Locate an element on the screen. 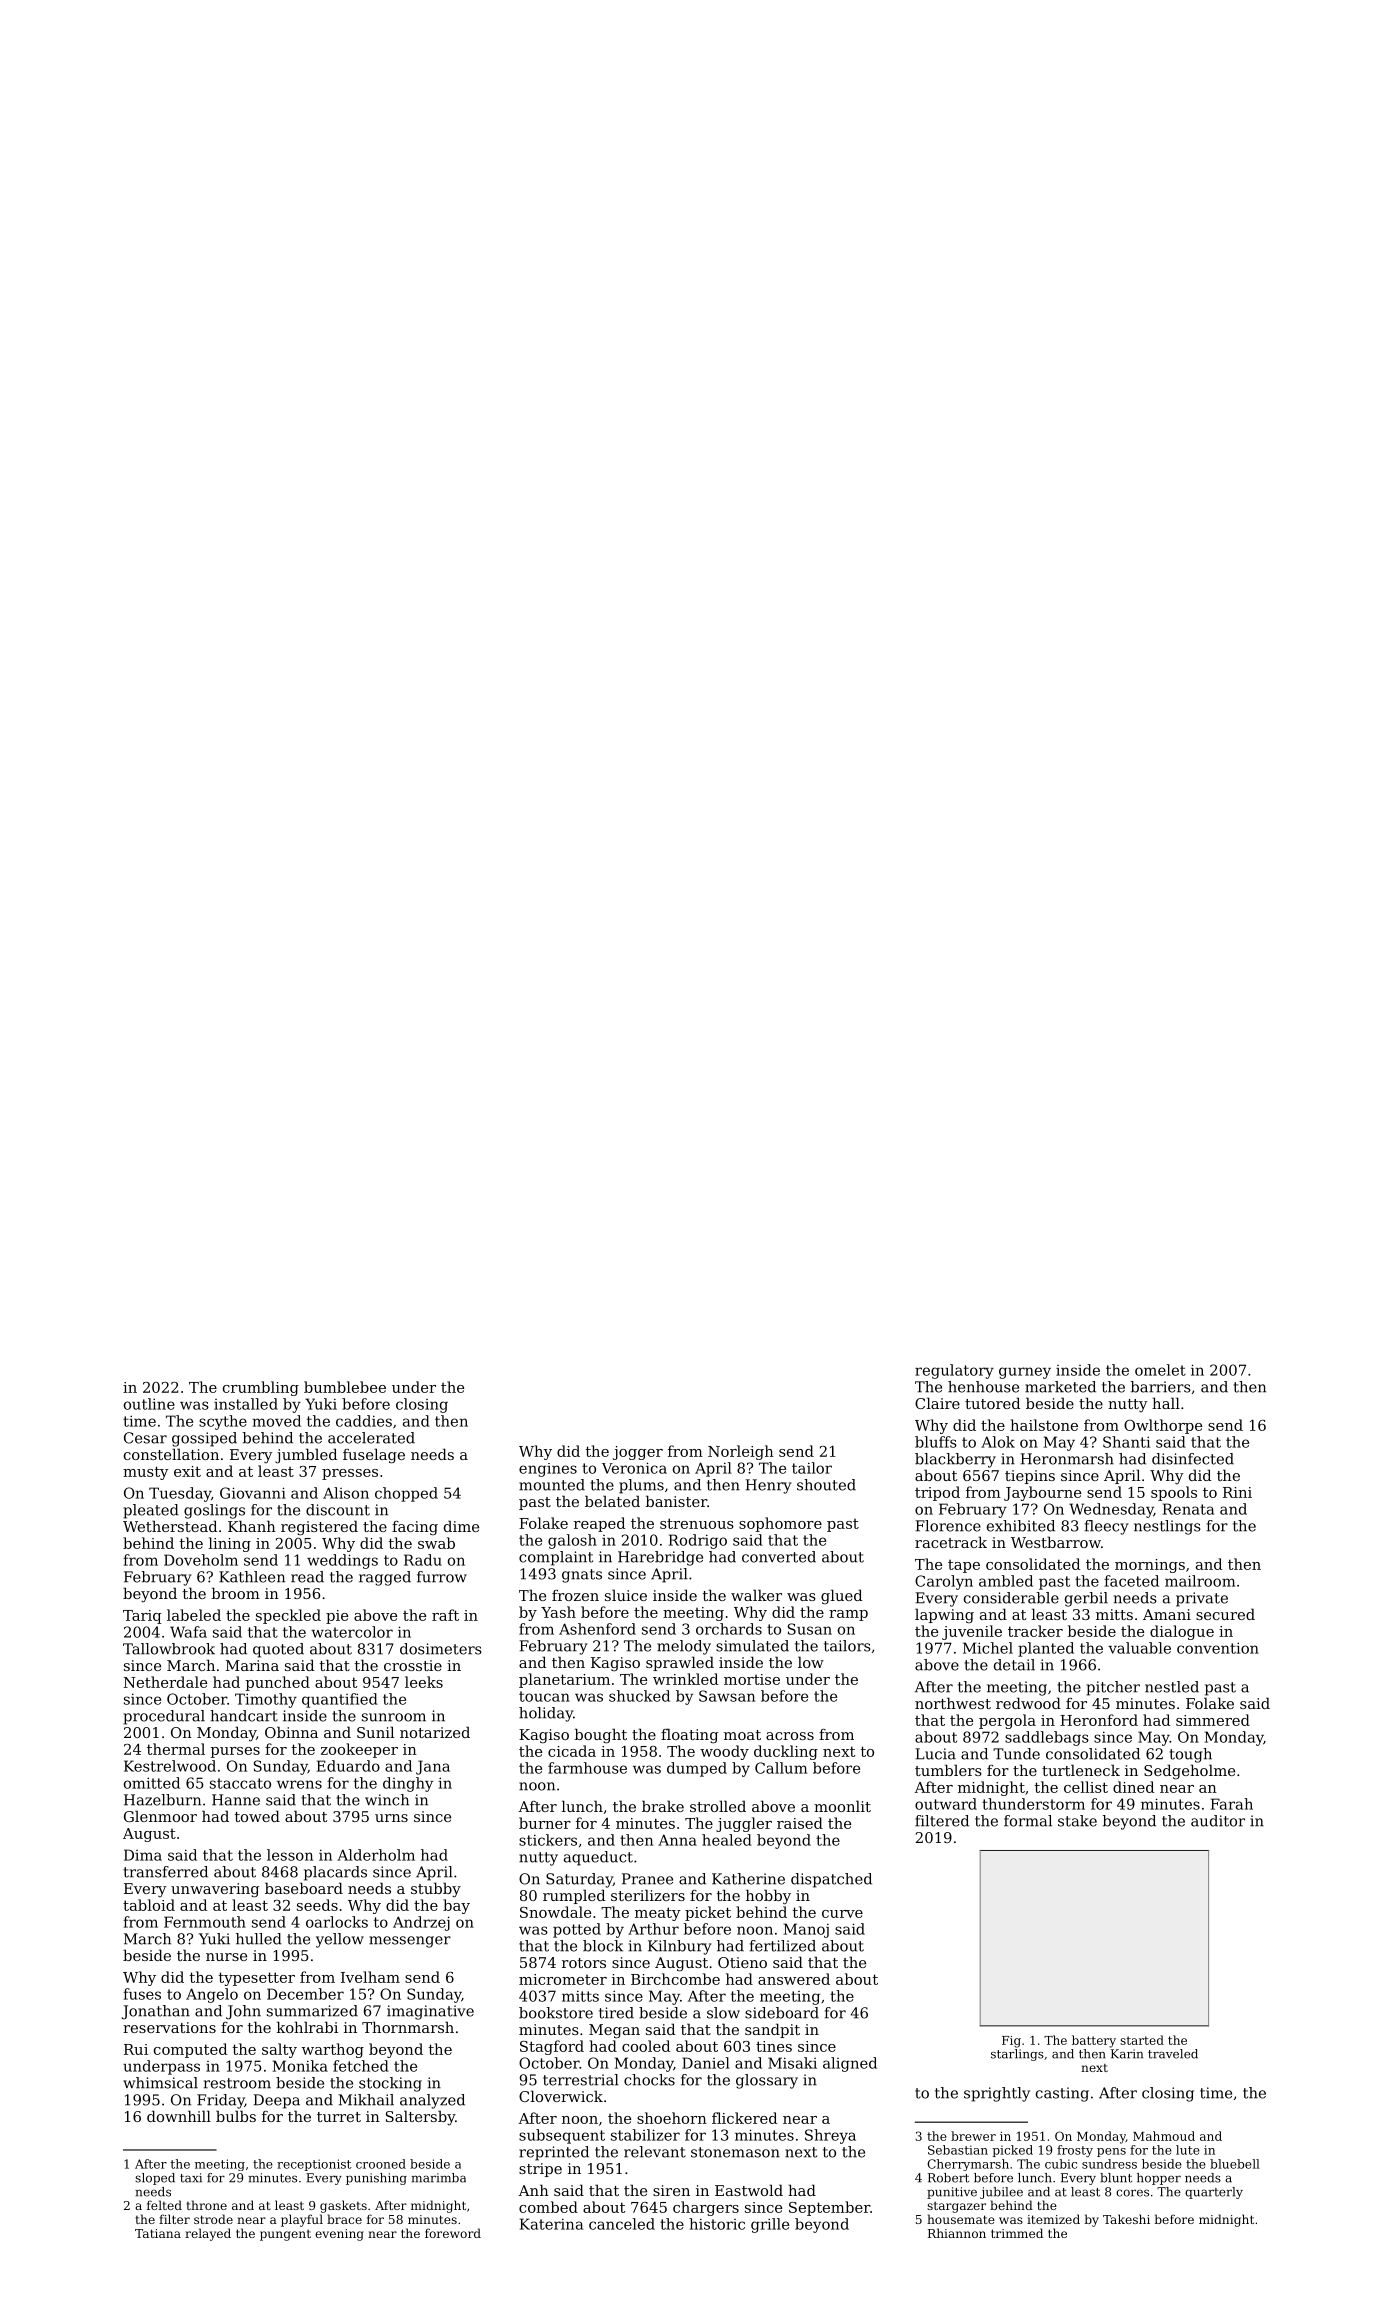 Image resolution: width=1397 pixels, height=2300 pixels. trimmed is located at coordinates (1017, 2233).
